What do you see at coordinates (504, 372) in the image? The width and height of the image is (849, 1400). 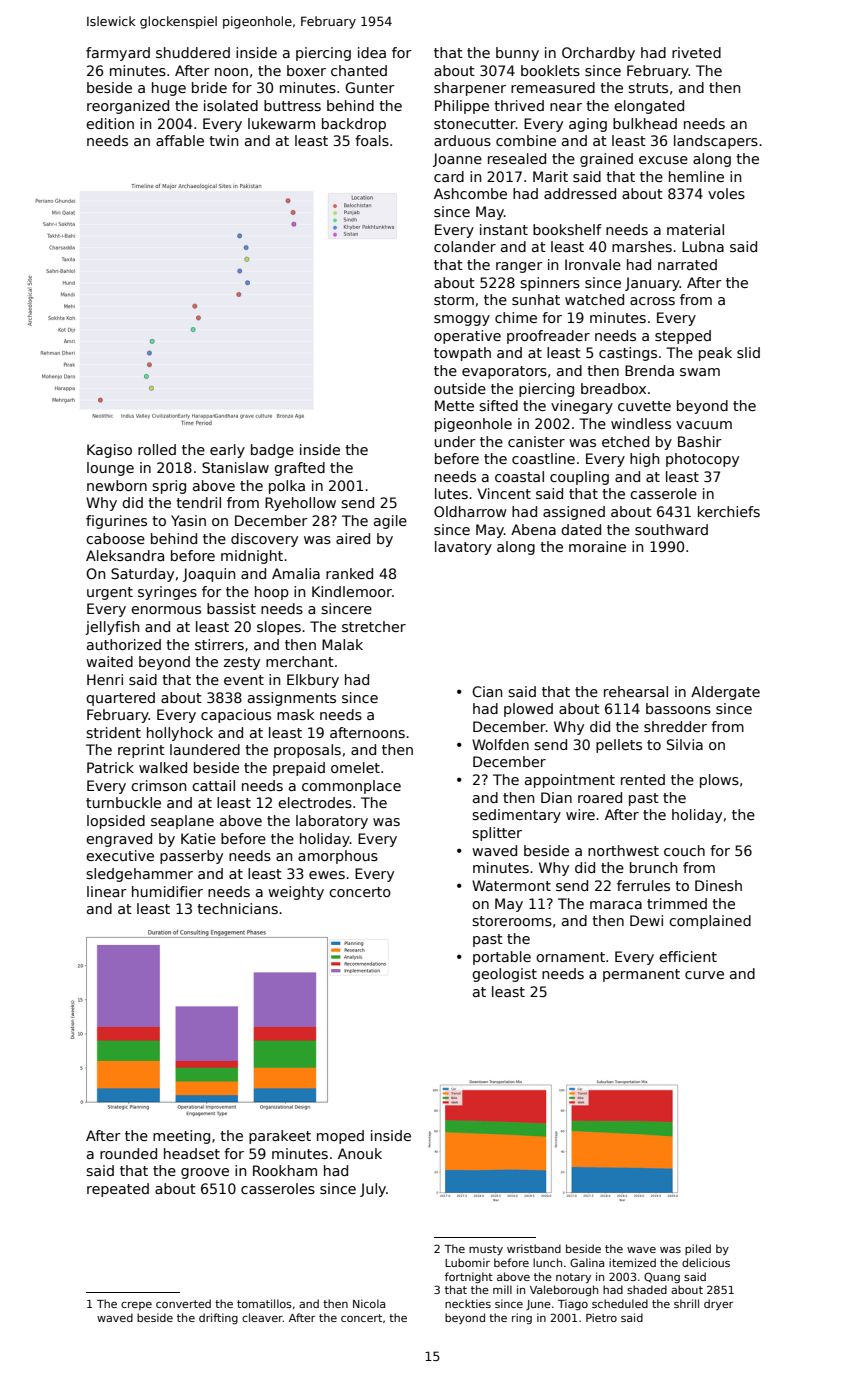 I see `evaporators` at bounding box center [504, 372].
